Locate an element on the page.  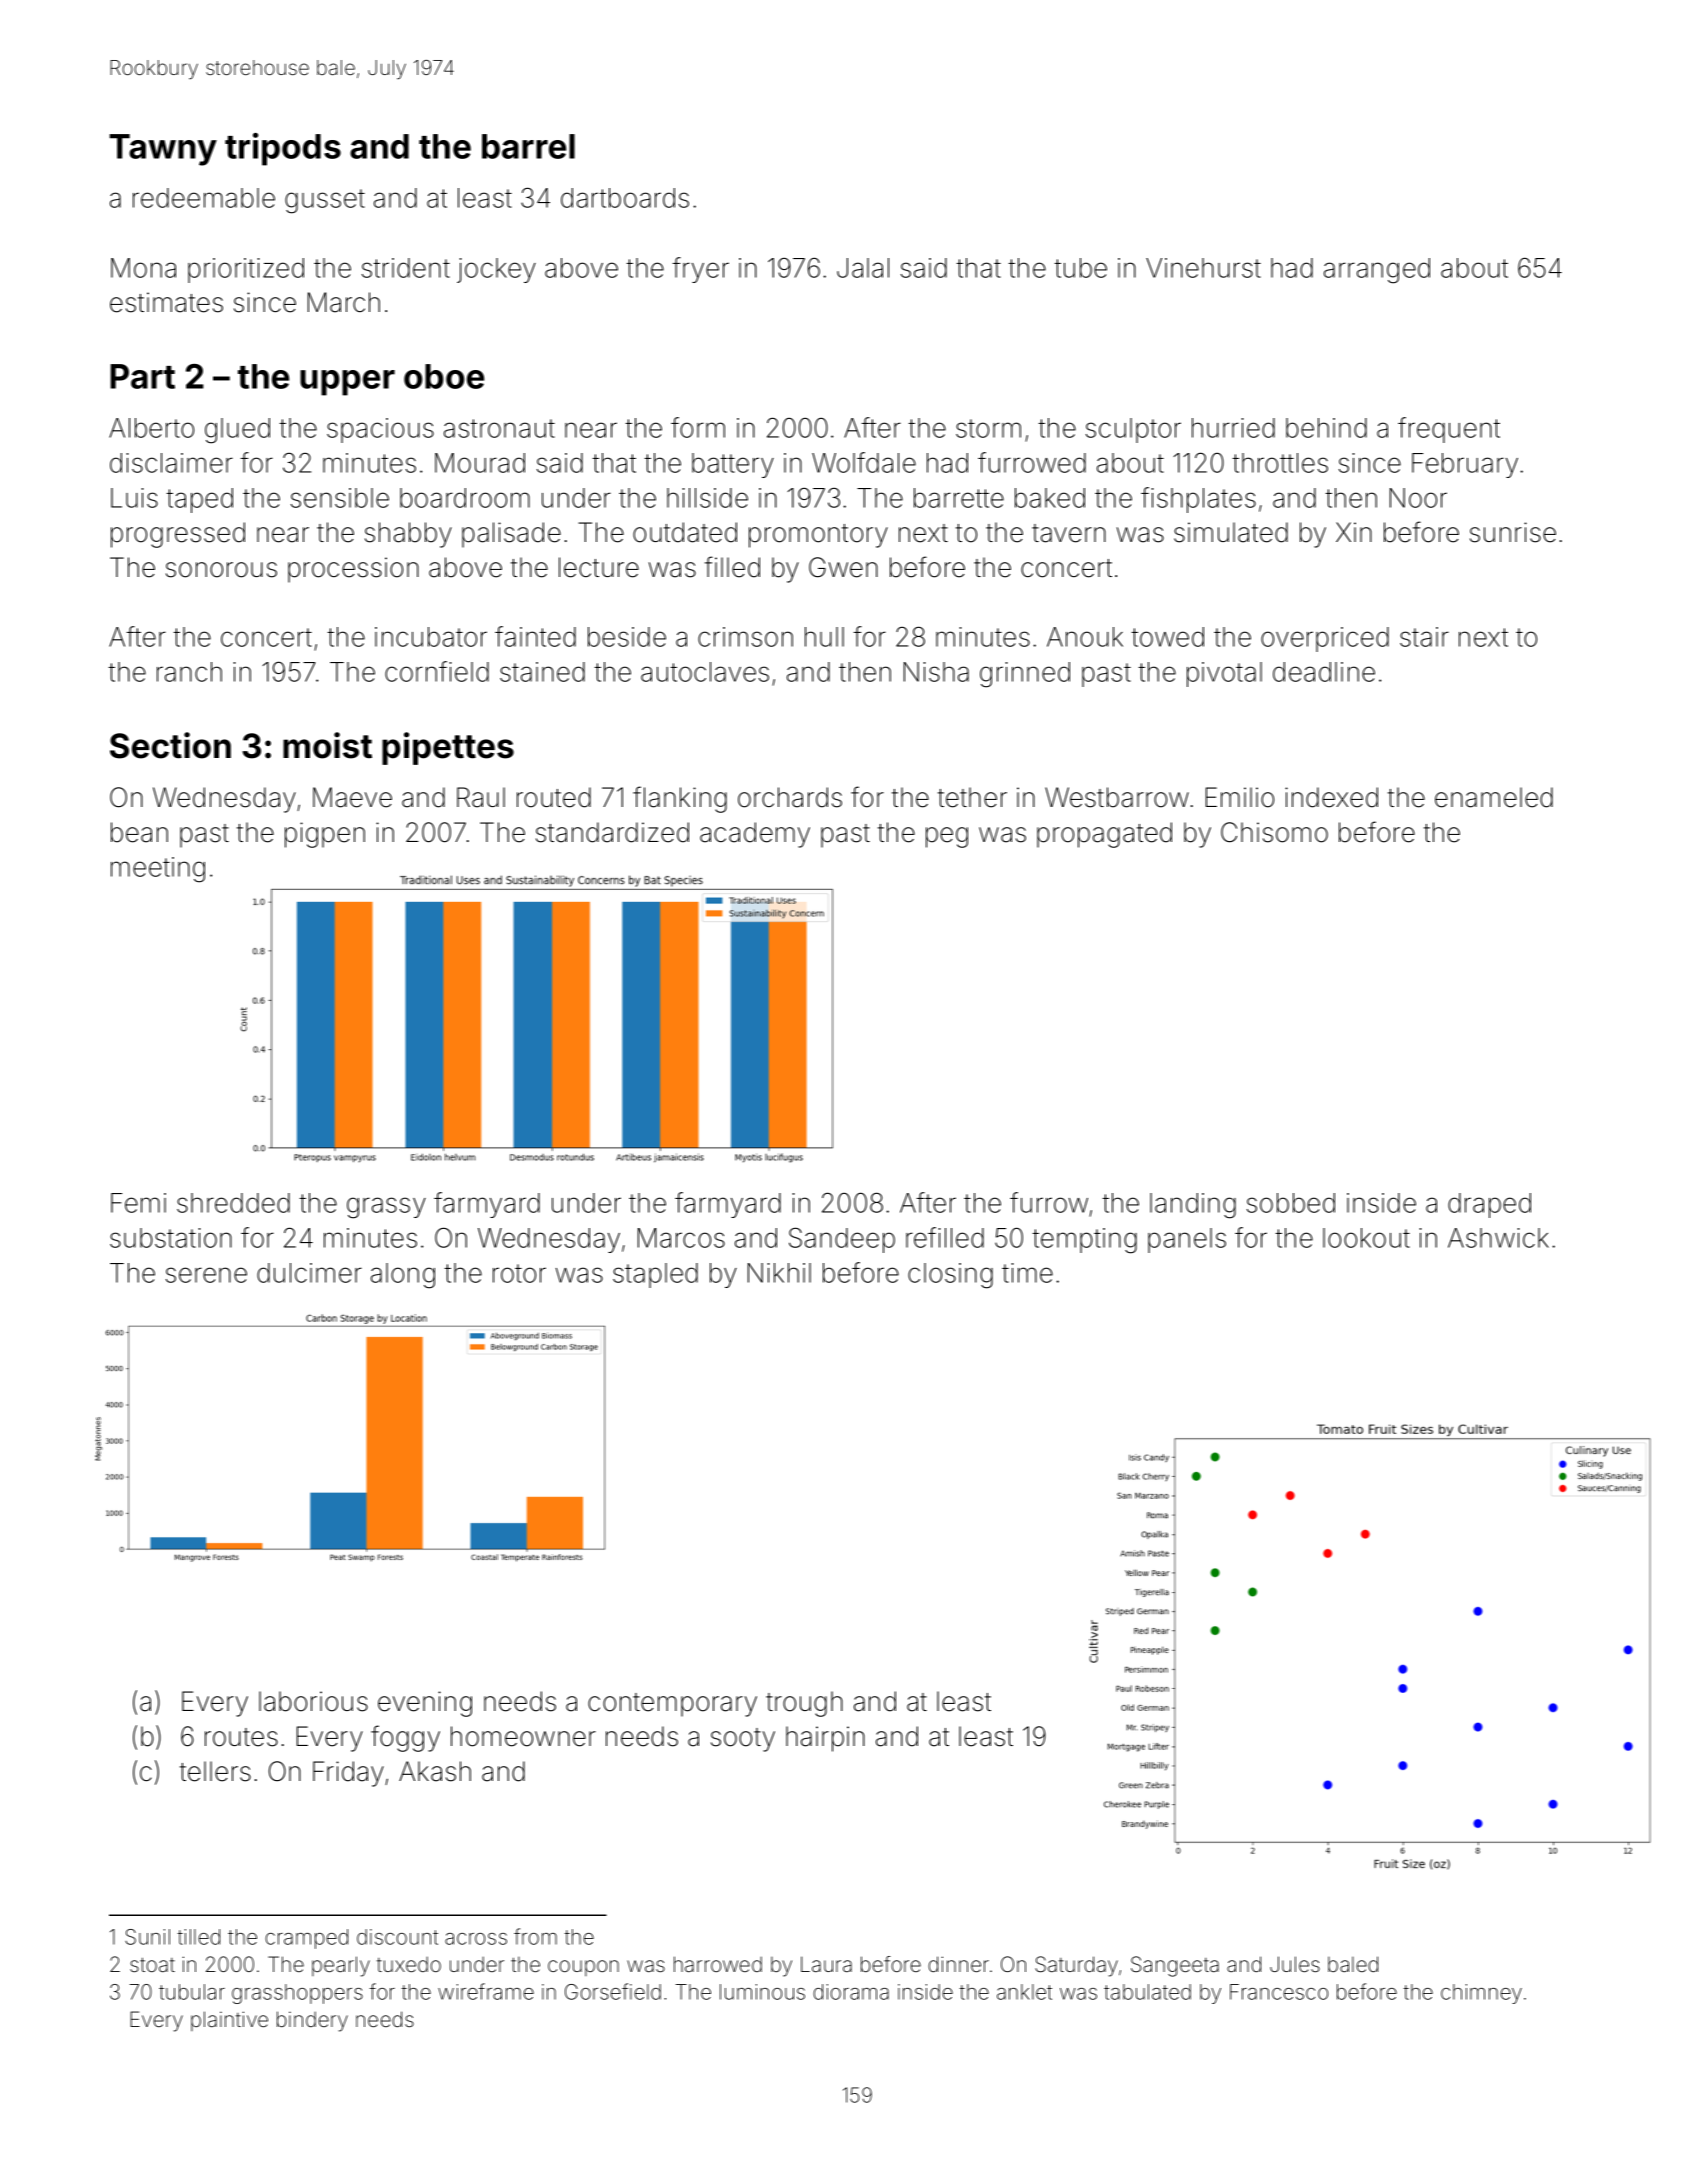
bindery is located at coordinates (312, 2021).
